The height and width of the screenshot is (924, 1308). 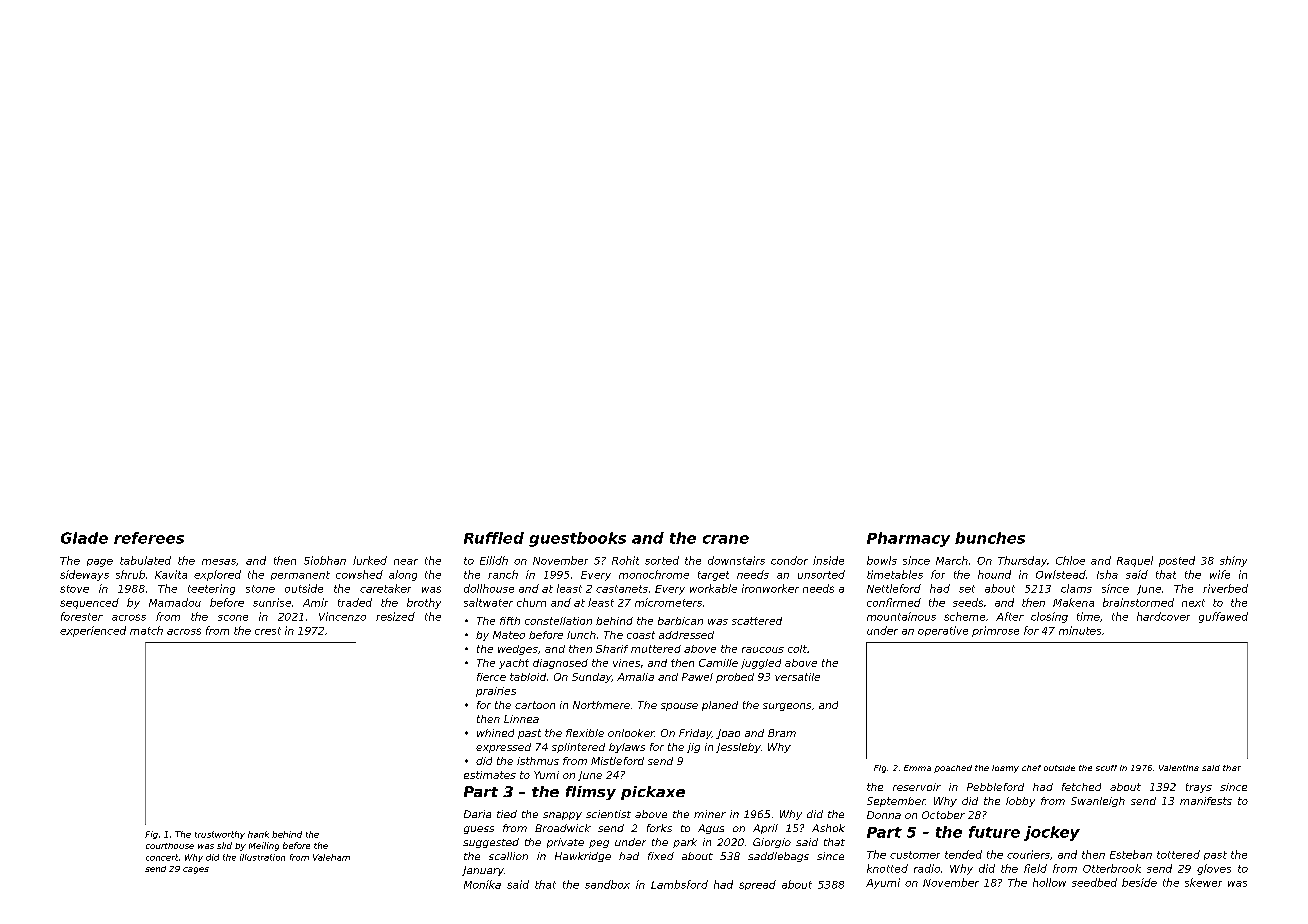 What do you see at coordinates (272, 602) in the screenshot?
I see `sunrise` at bounding box center [272, 602].
